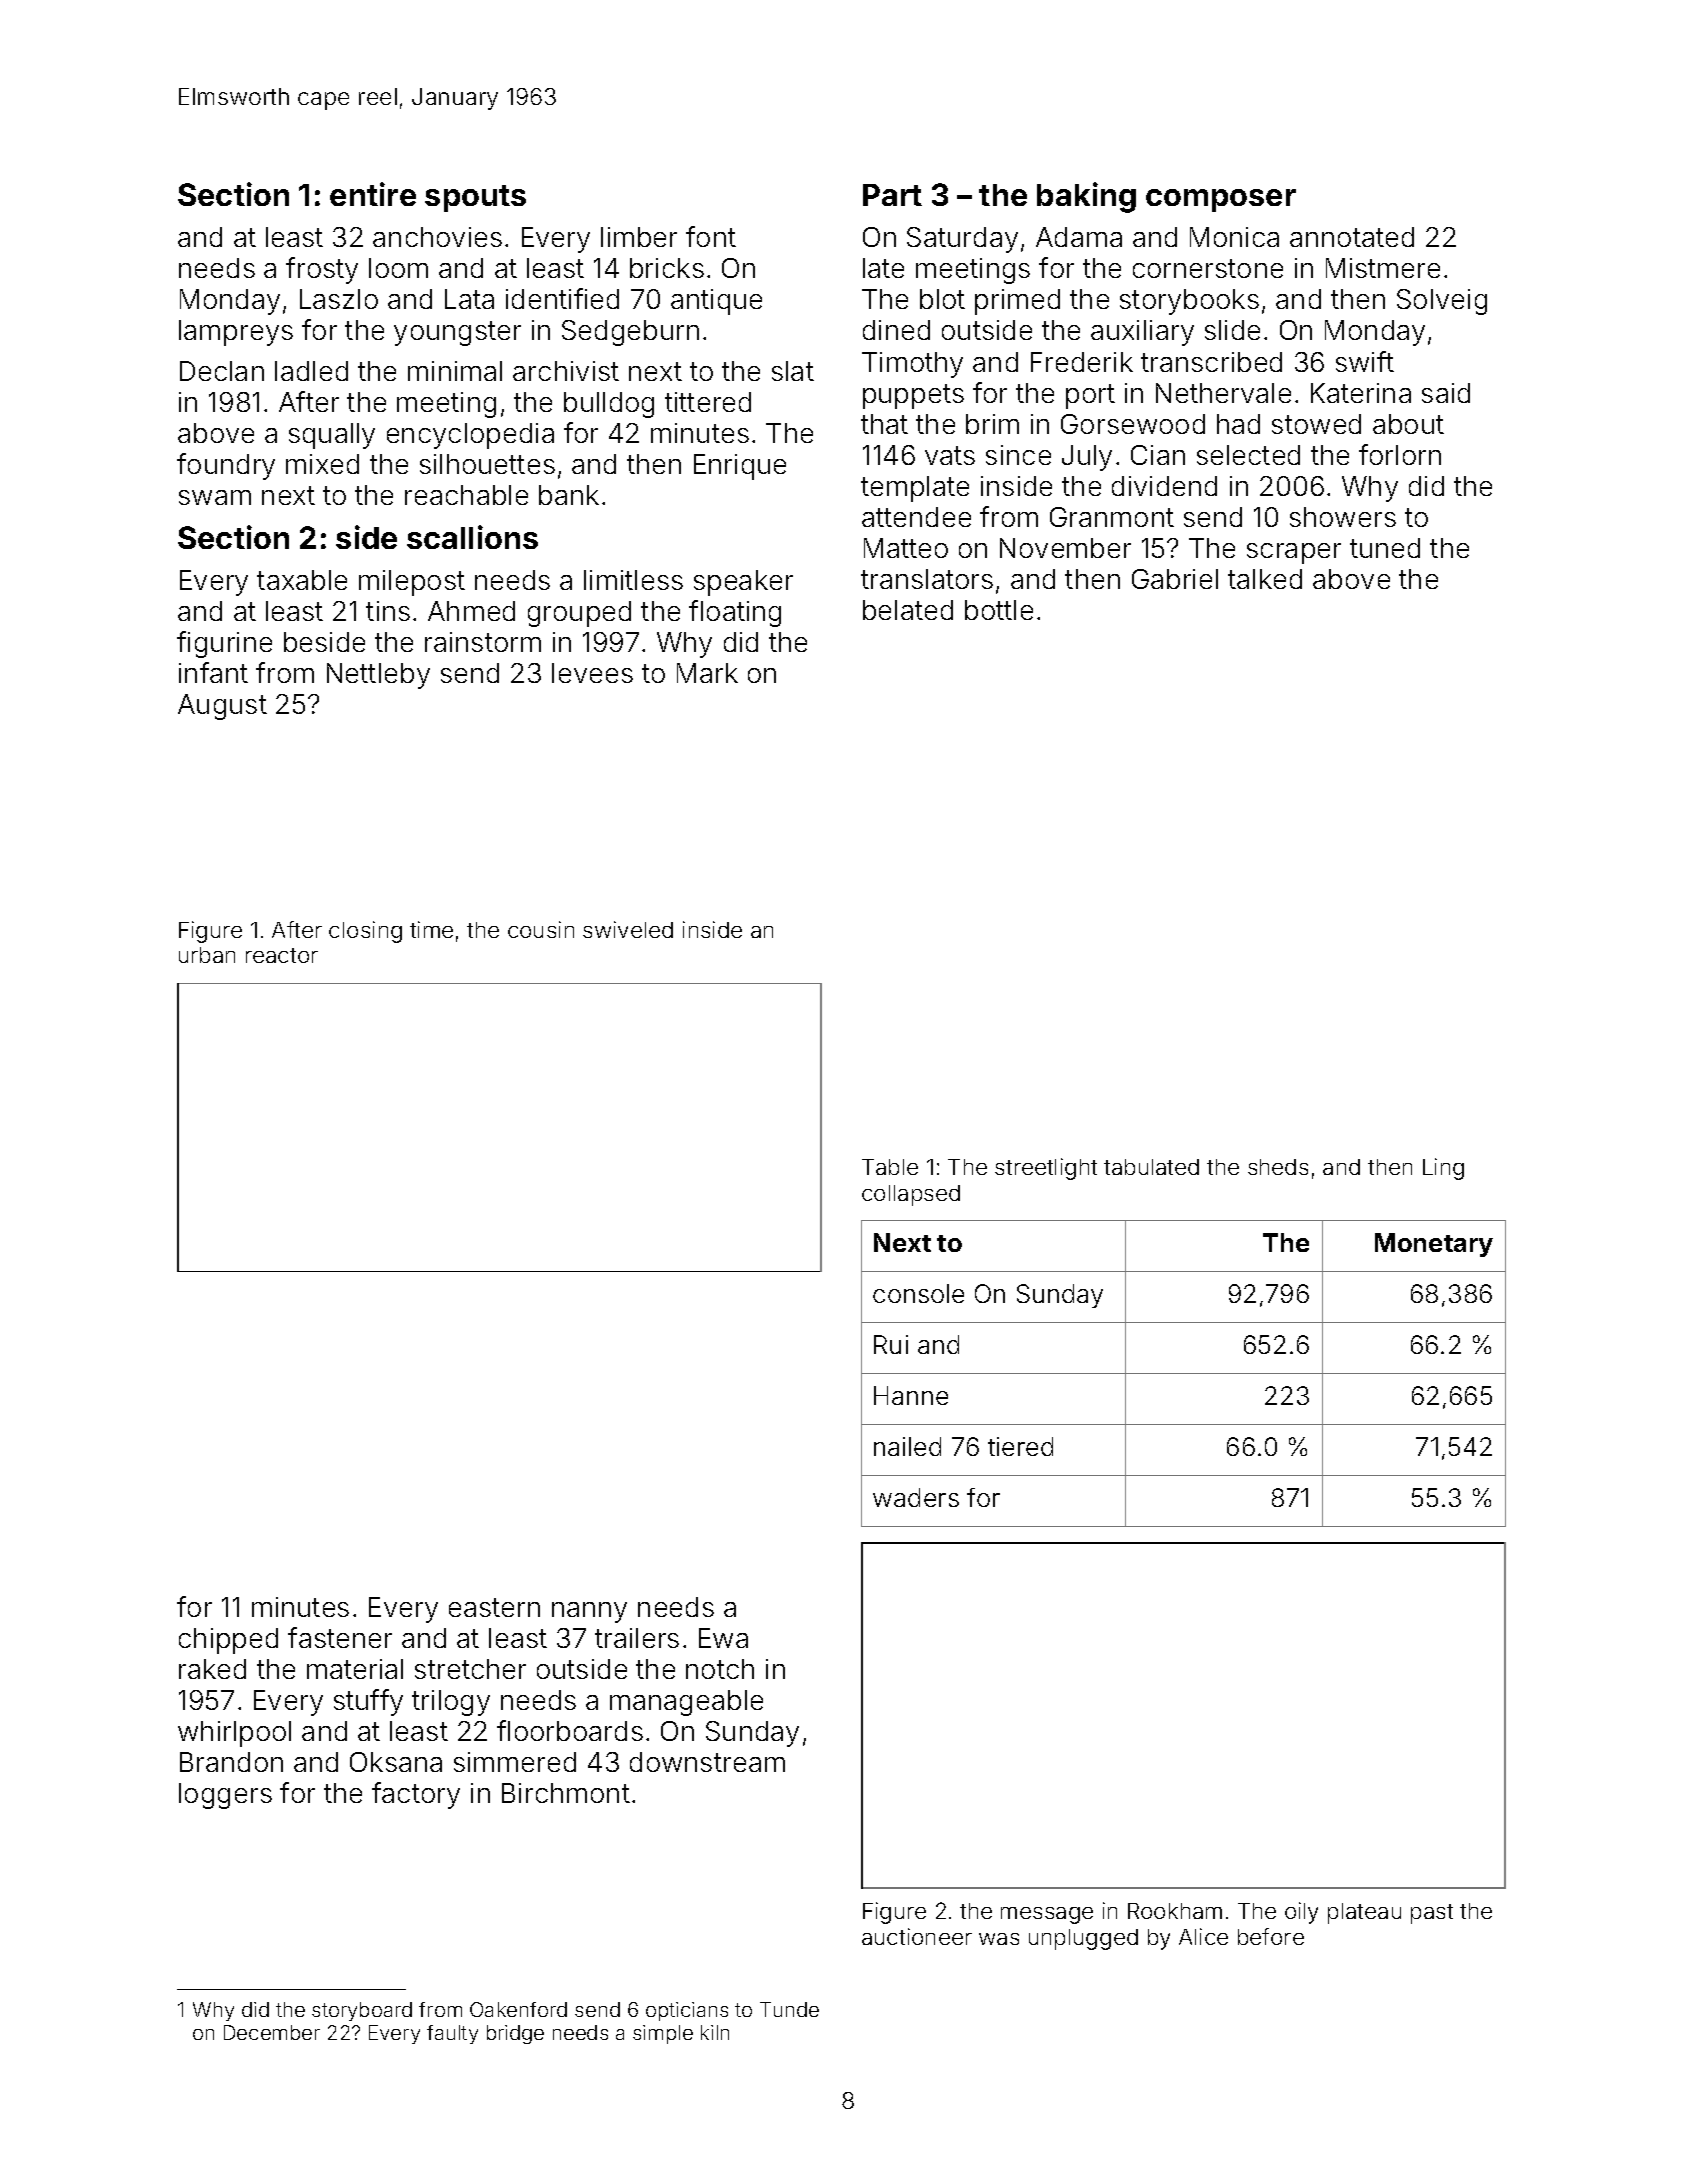  I want to click on sheds, so click(1278, 1167).
